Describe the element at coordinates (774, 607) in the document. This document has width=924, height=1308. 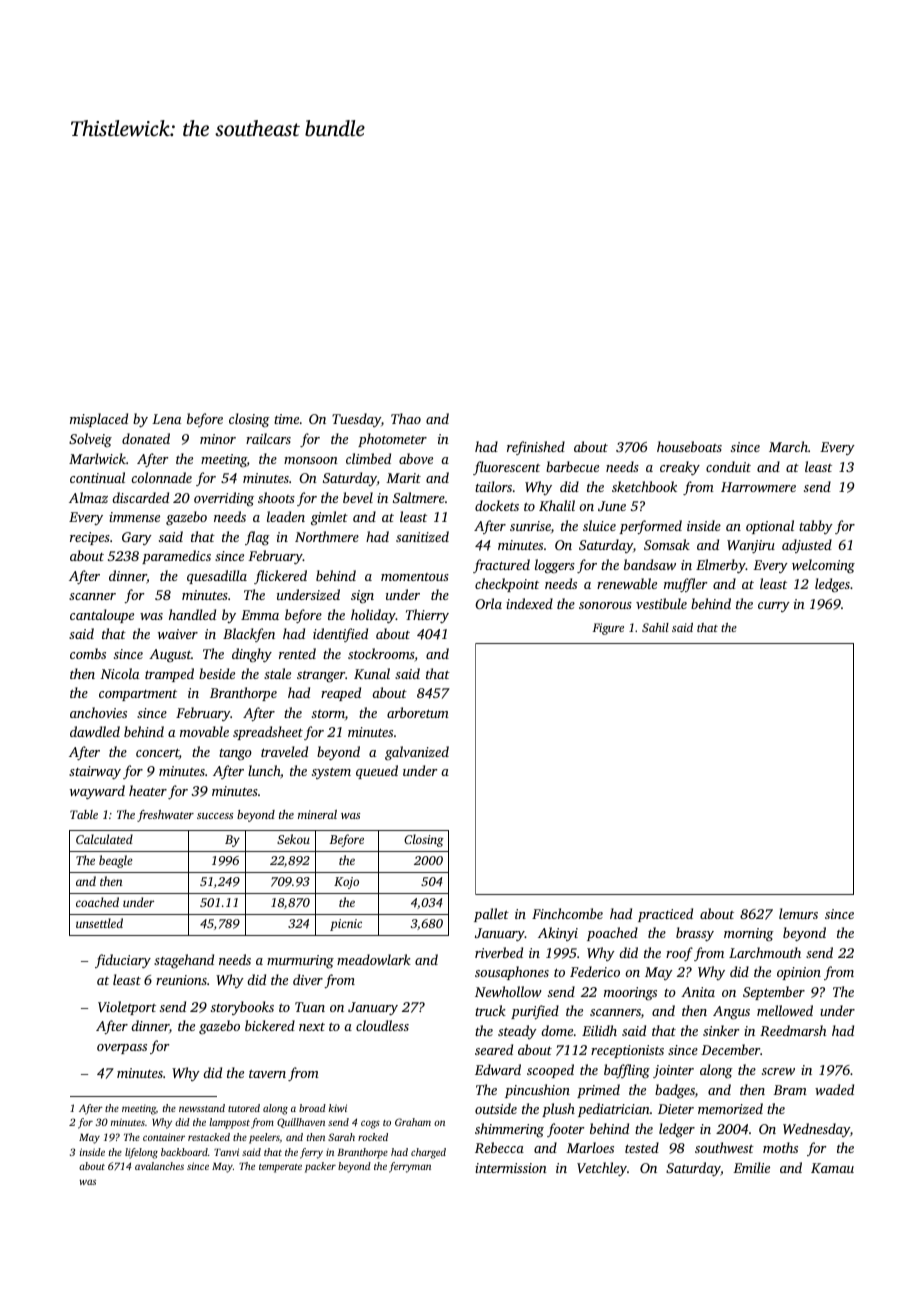
I see `curry` at that location.
